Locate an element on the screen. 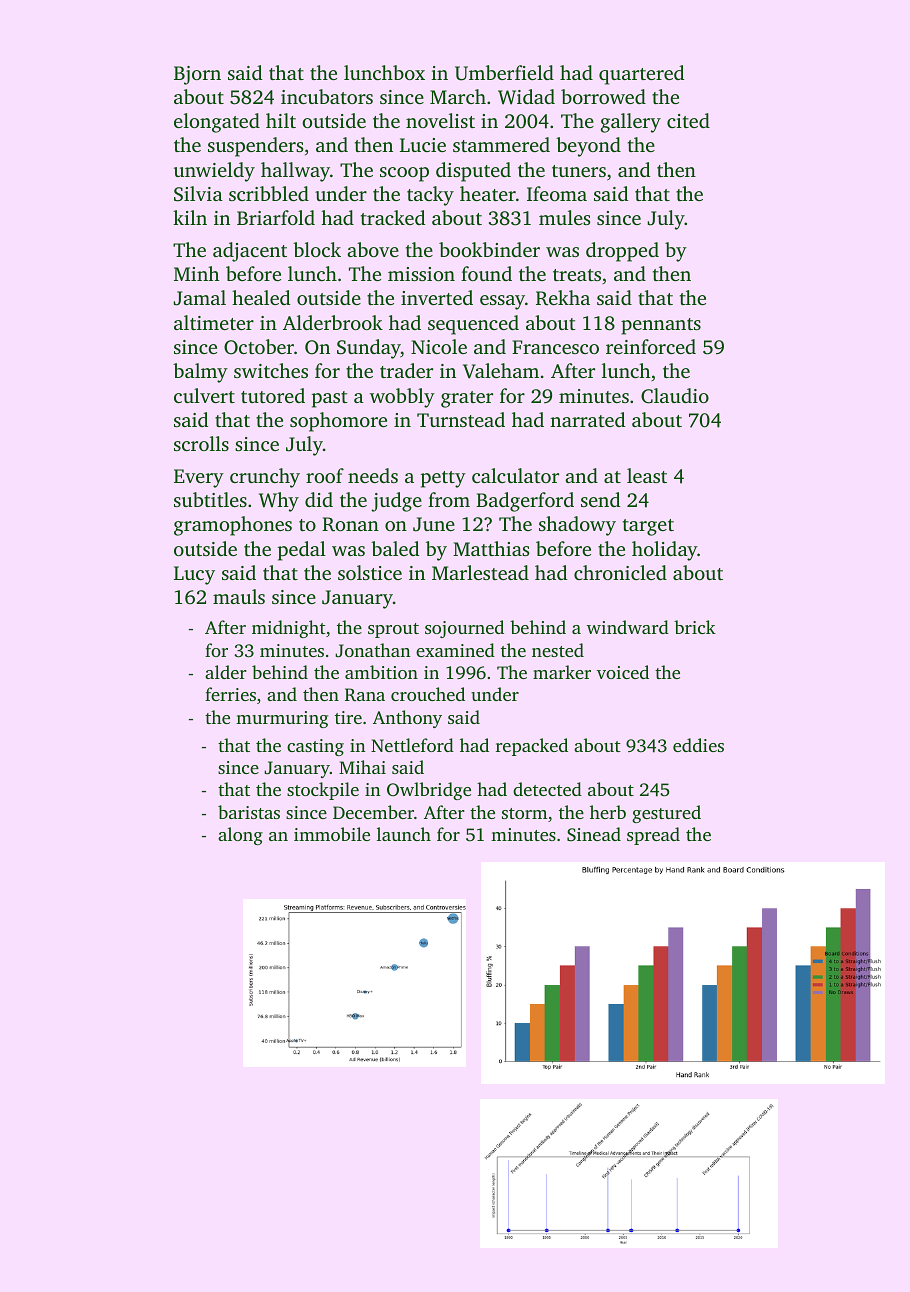 The width and height of the screenshot is (910, 1292). Rekha is located at coordinates (563, 298).
